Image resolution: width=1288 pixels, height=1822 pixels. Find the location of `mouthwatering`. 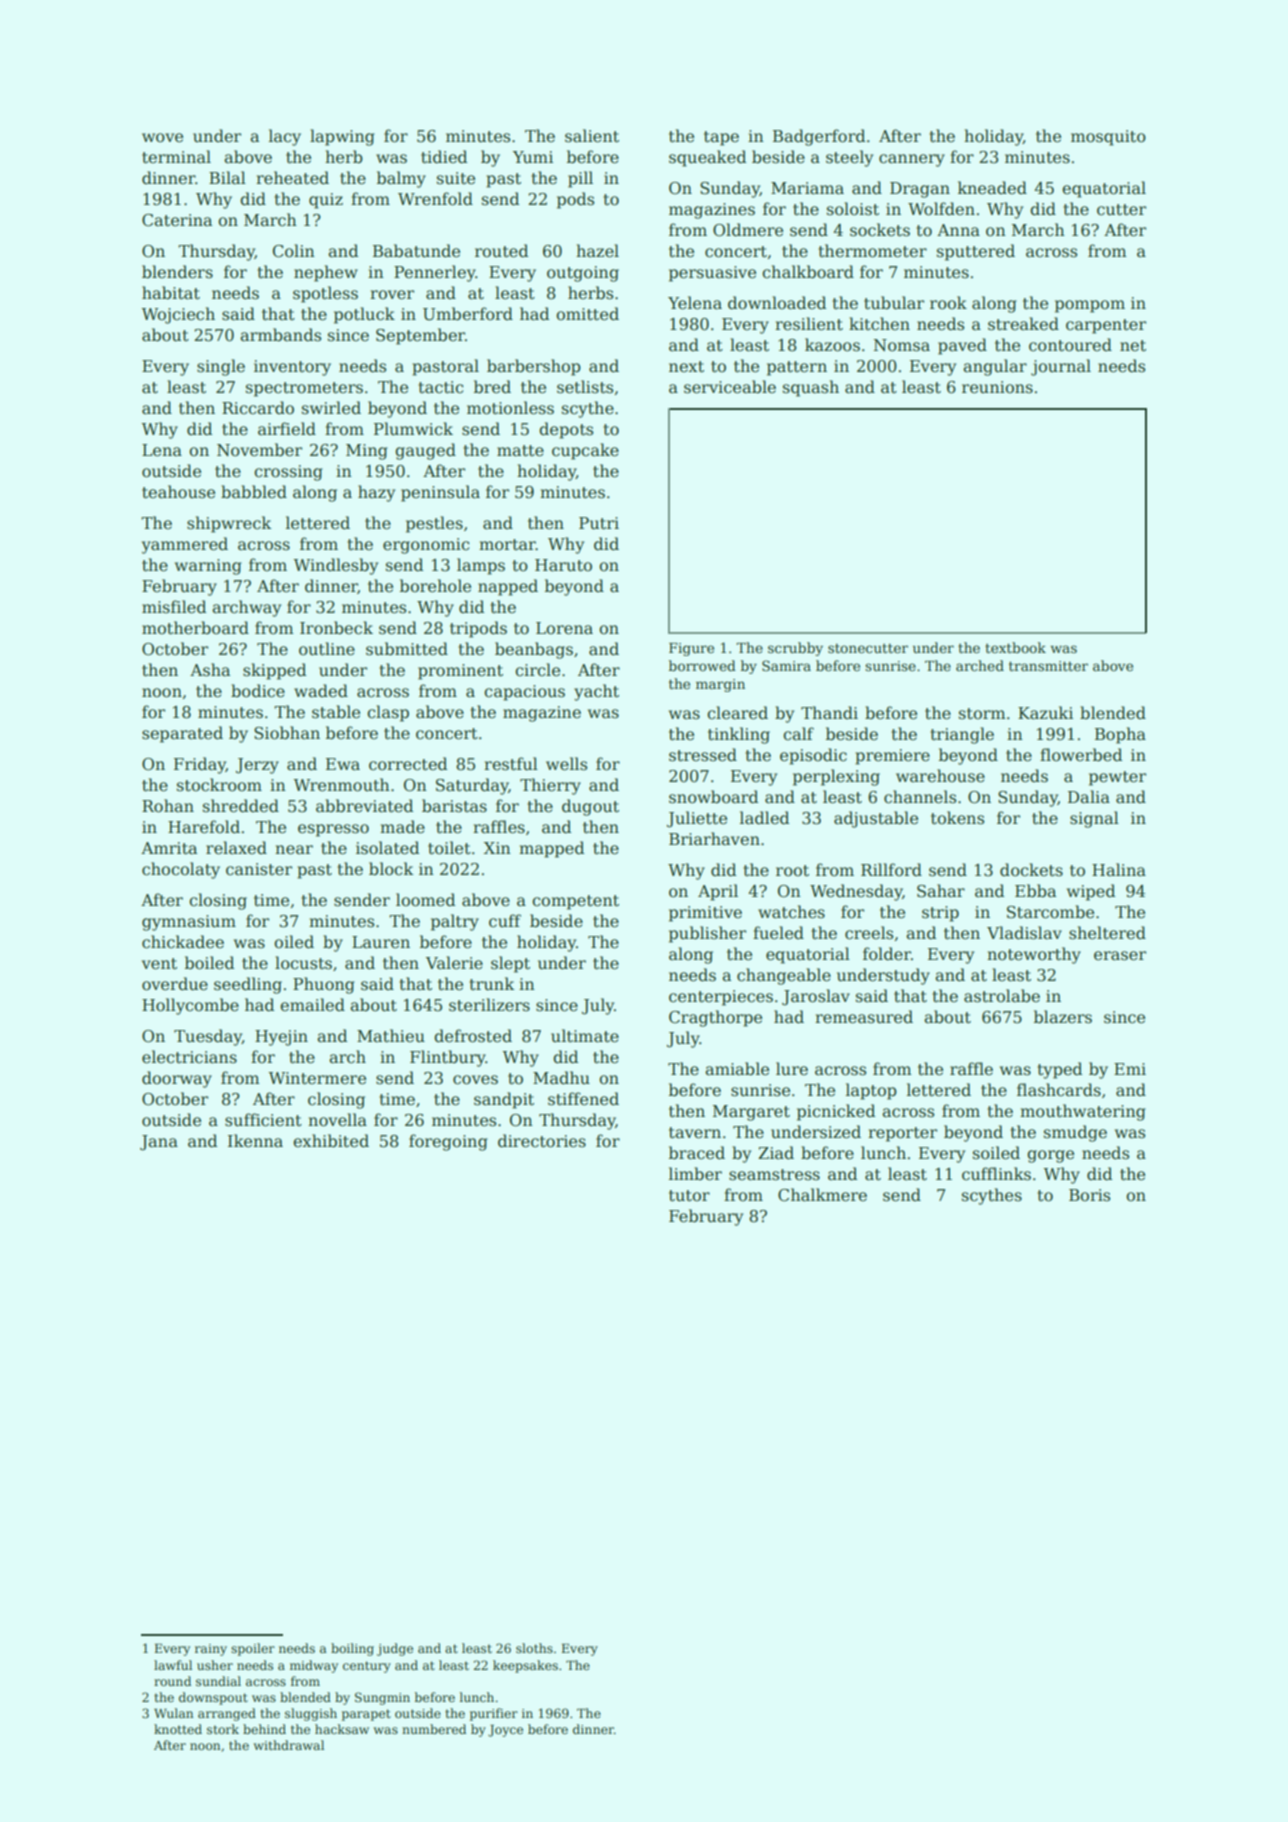

mouthwatering is located at coordinates (1082, 1112).
